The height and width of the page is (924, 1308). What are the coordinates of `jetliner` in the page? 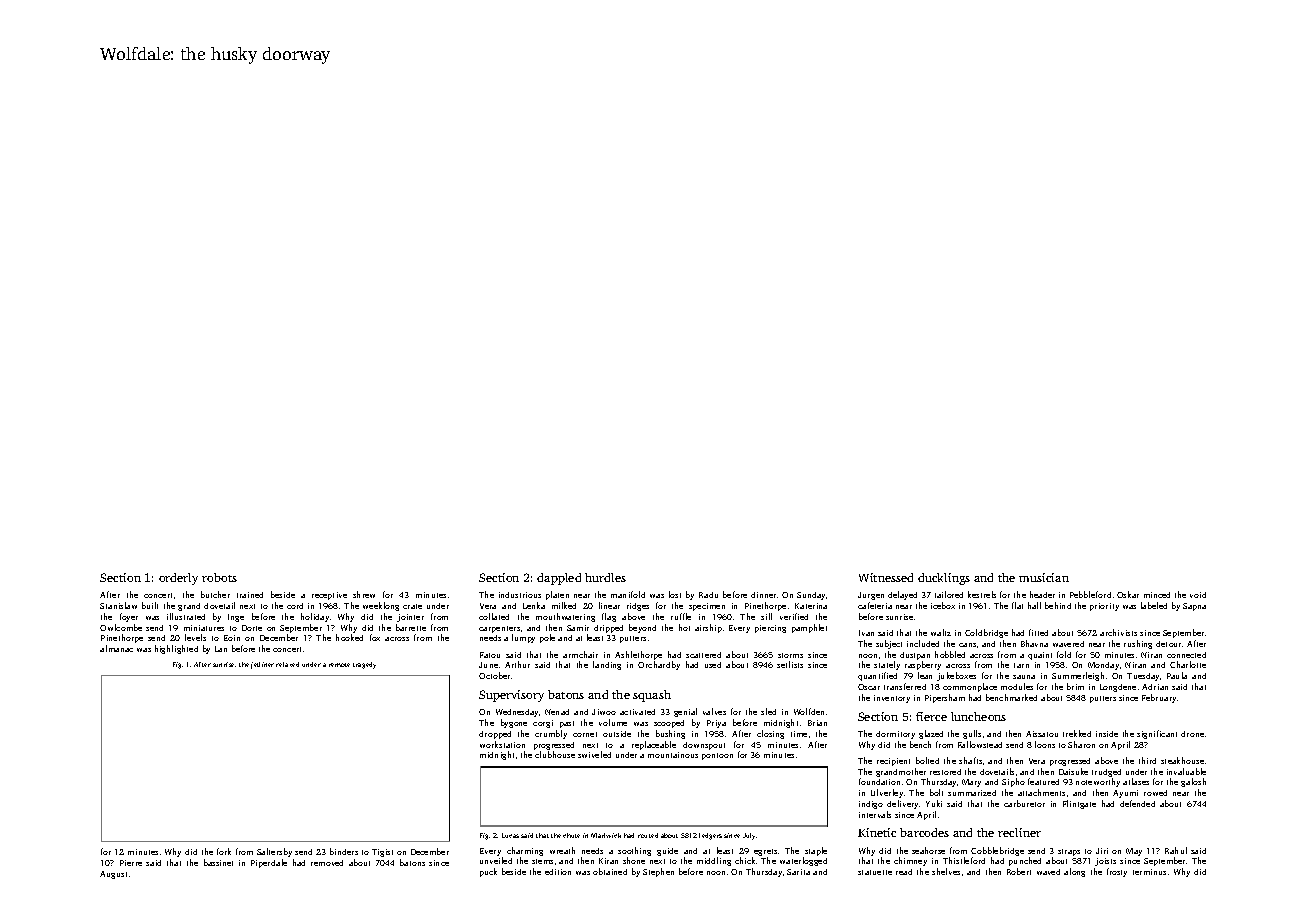 It's located at (262, 665).
